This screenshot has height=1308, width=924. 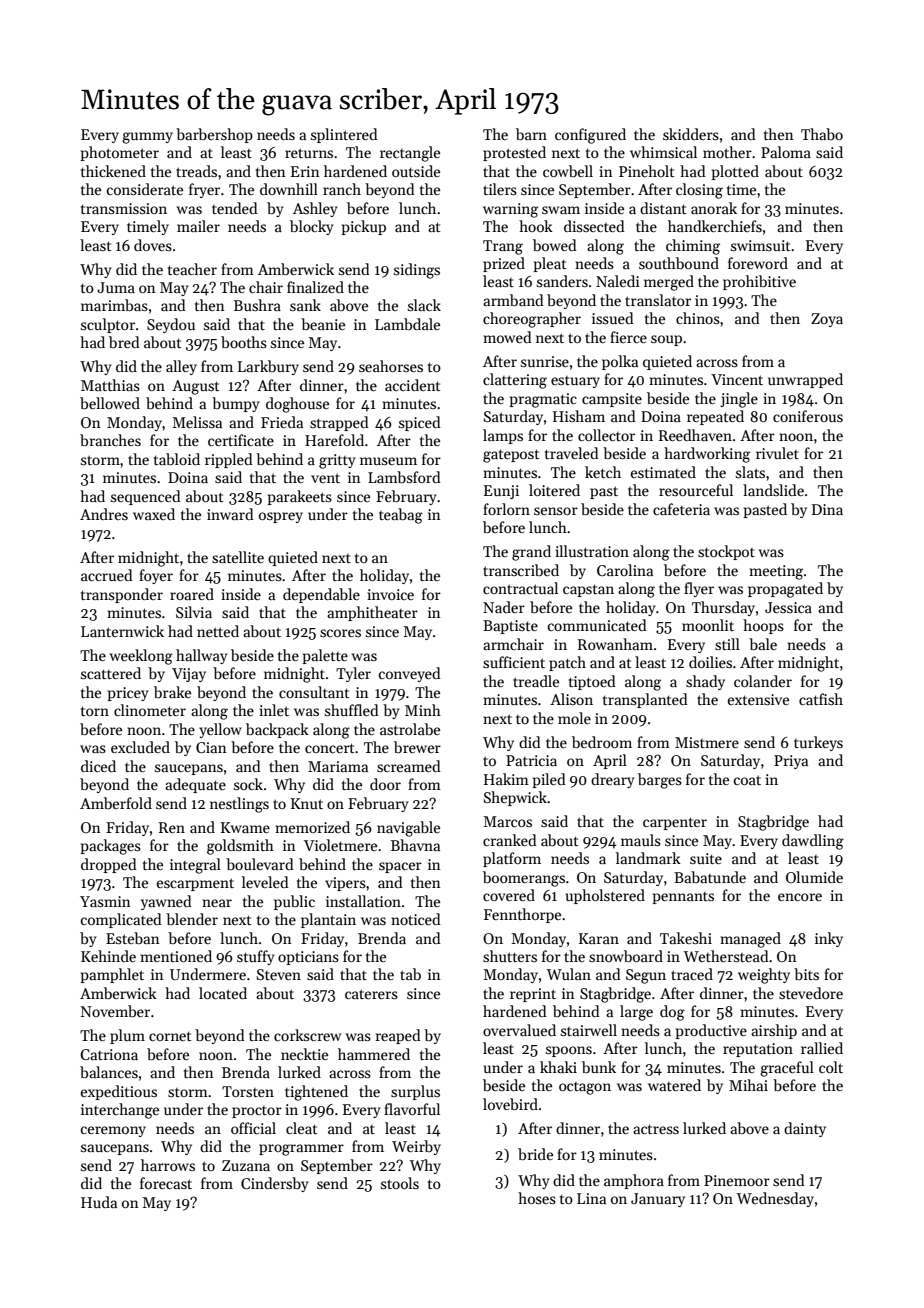 What do you see at coordinates (145, 189) in the screenshot?
I see `considerate` at bounding box center [145, 189].
